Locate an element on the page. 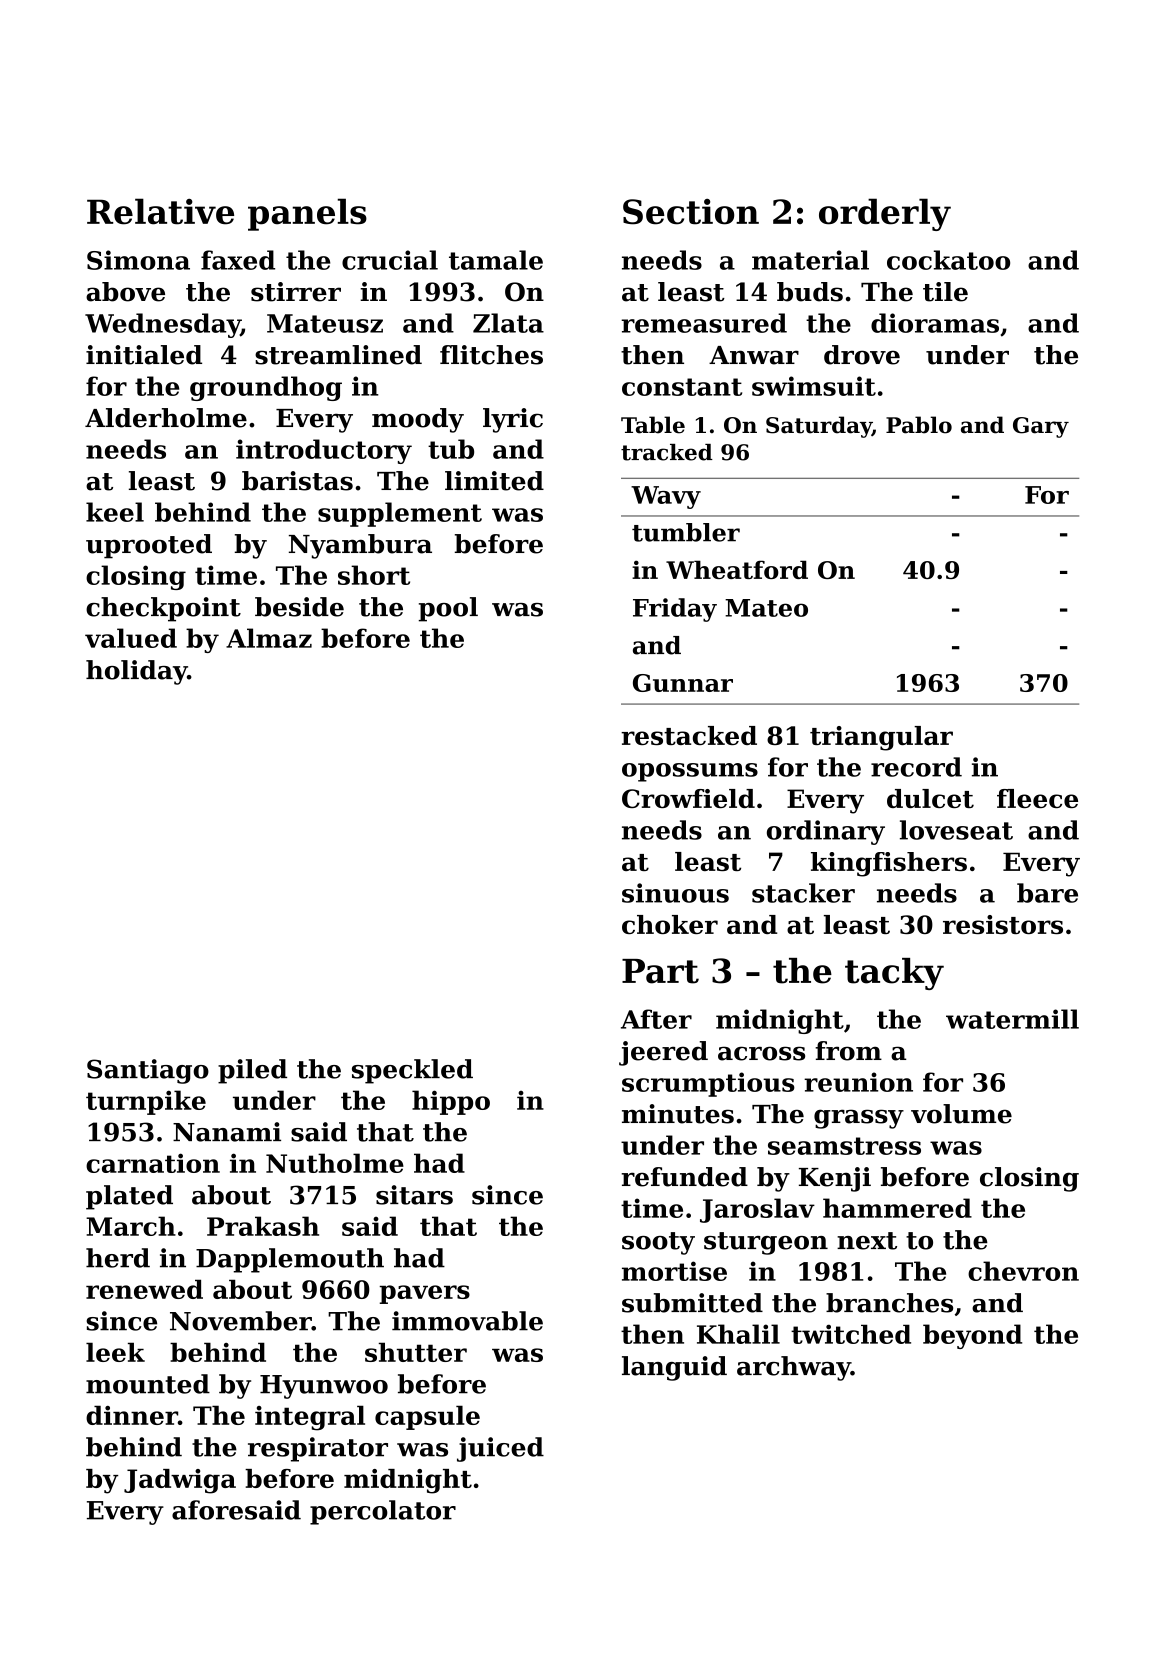 This page has width=1165, height=1654. Section is located at coordinates (691, 212).
